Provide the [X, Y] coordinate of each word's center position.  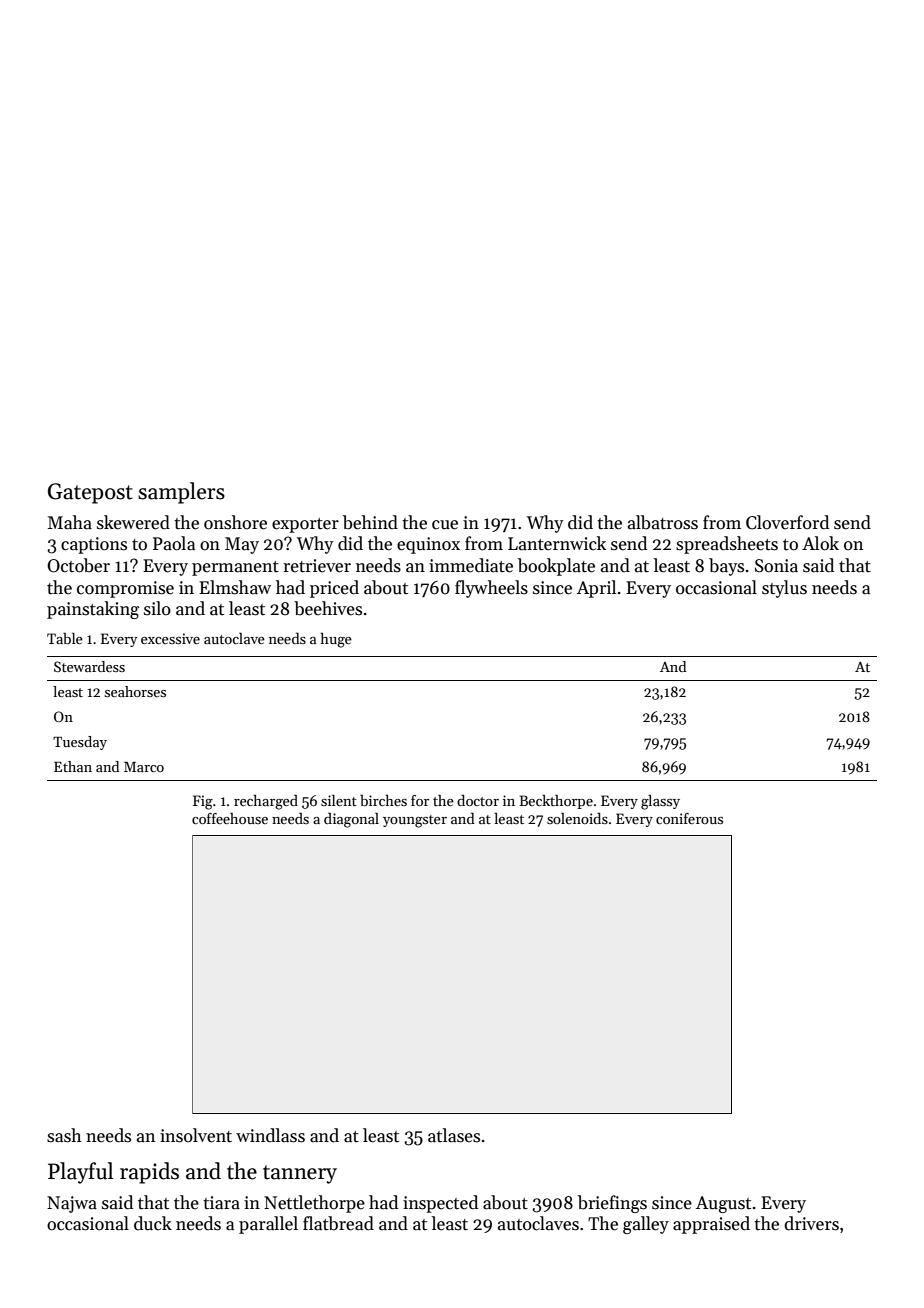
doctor [478, 800]
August [723, 1204]
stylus [784, 589]
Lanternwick [557, 543]
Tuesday [80, 743]
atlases [454, 1135]
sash [64, 1135]
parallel [268, 1225]
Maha [70, 522]
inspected [440, 1204]
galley [646, 1225]
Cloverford [787, 522]
